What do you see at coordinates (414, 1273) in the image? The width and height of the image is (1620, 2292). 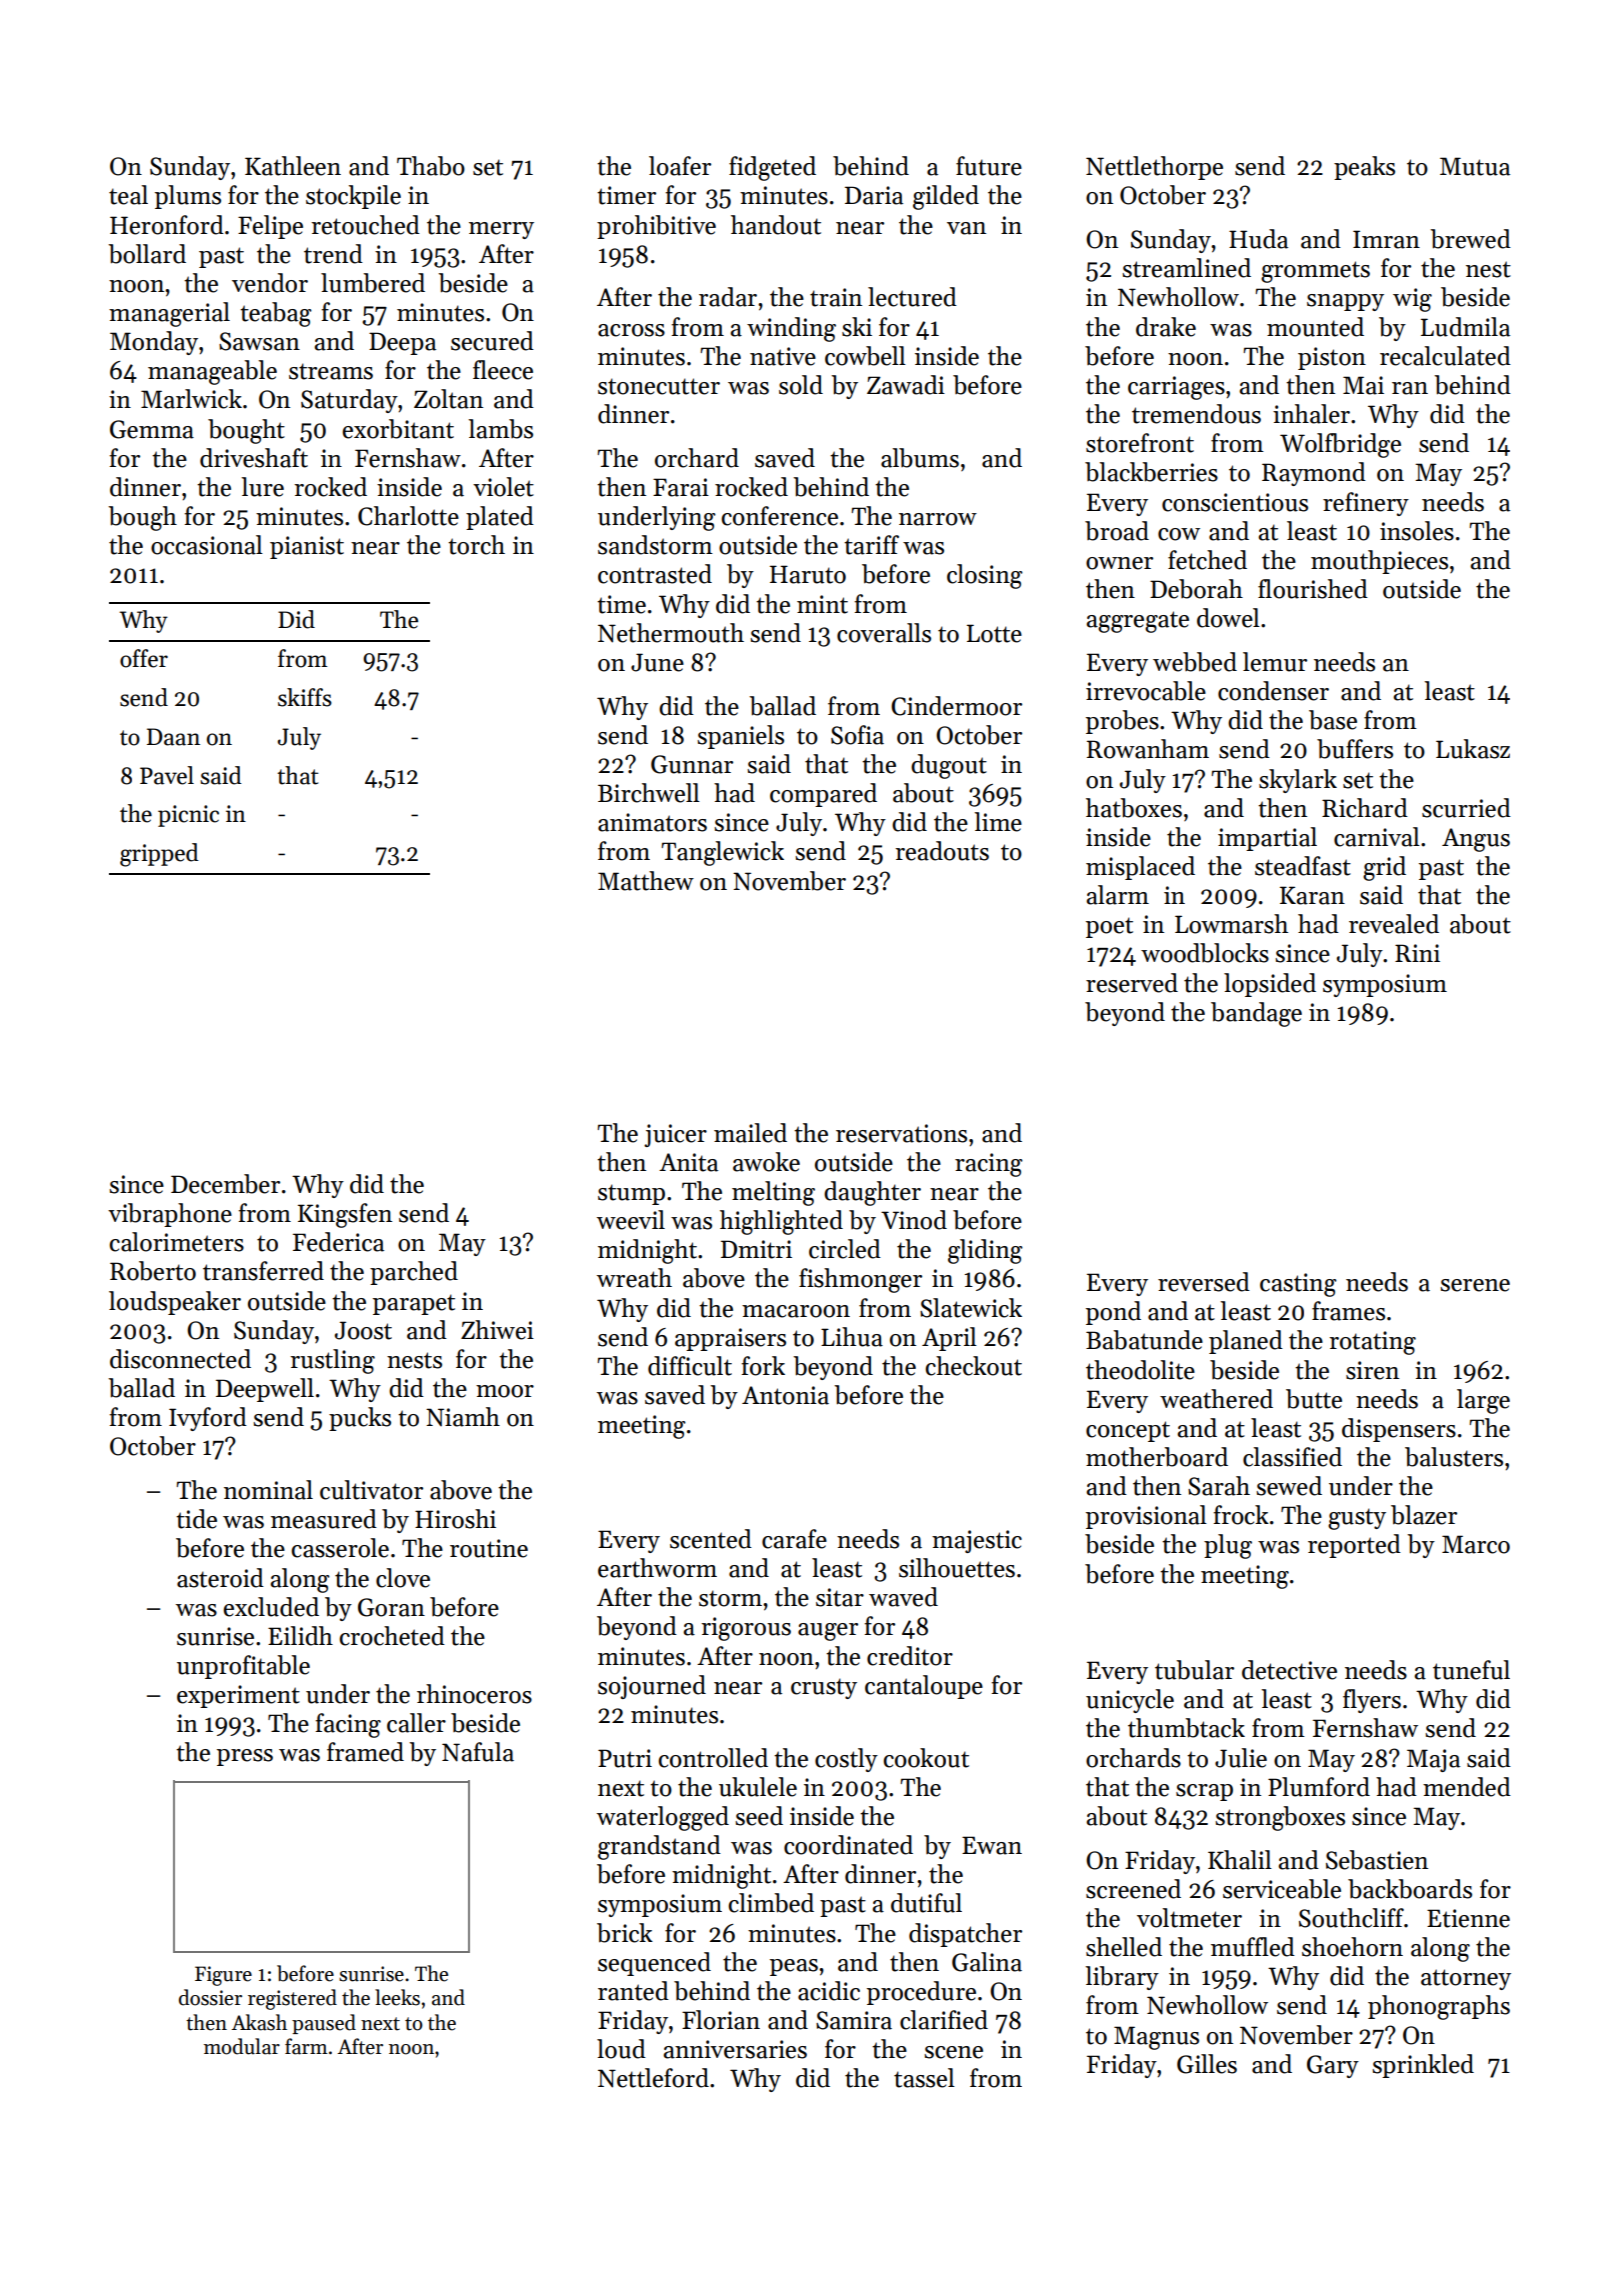 I see `parched` at bounding box center [414, 1273].
